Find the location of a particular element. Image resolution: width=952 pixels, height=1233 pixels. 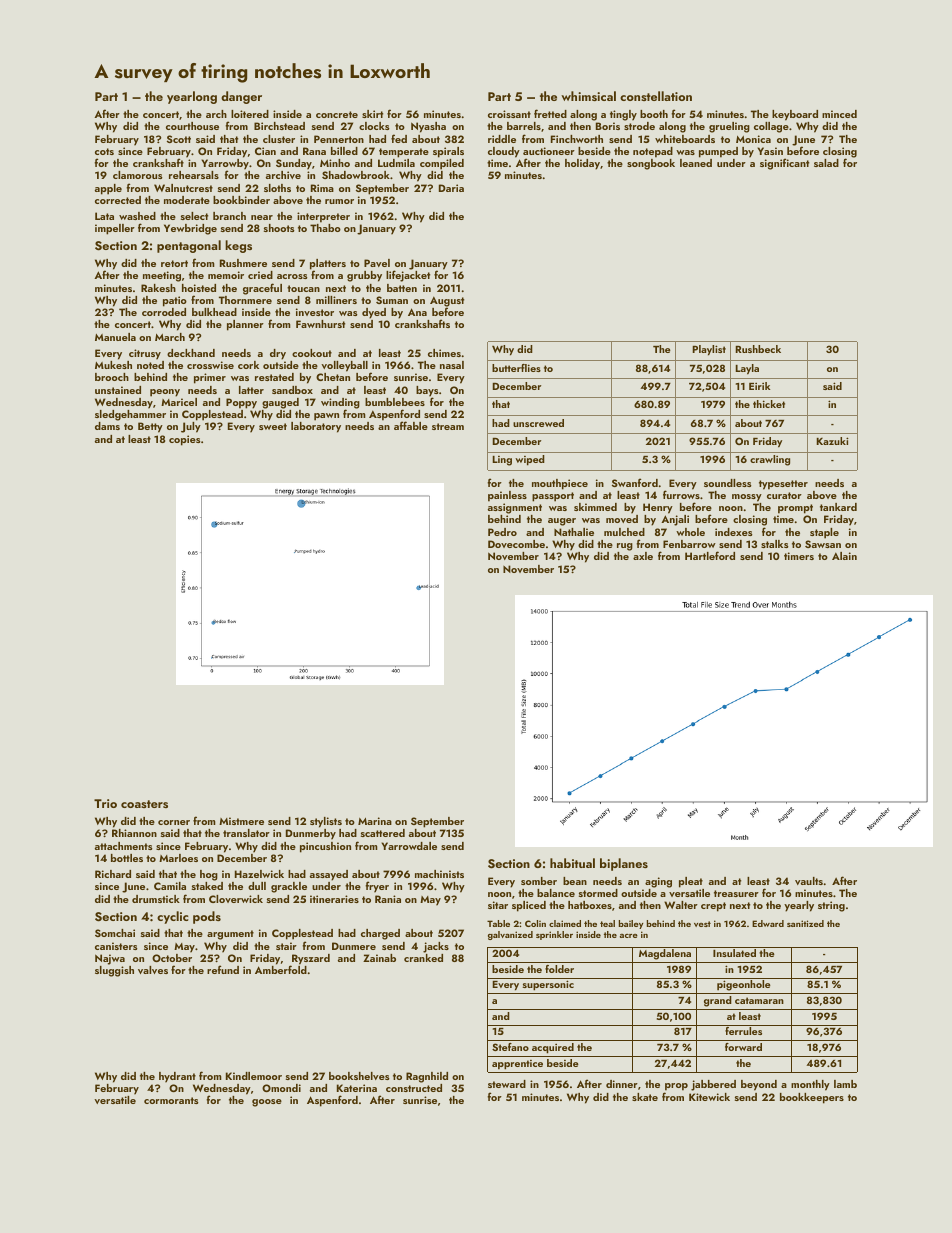

butterflies is located at coordinates (516, 368).
